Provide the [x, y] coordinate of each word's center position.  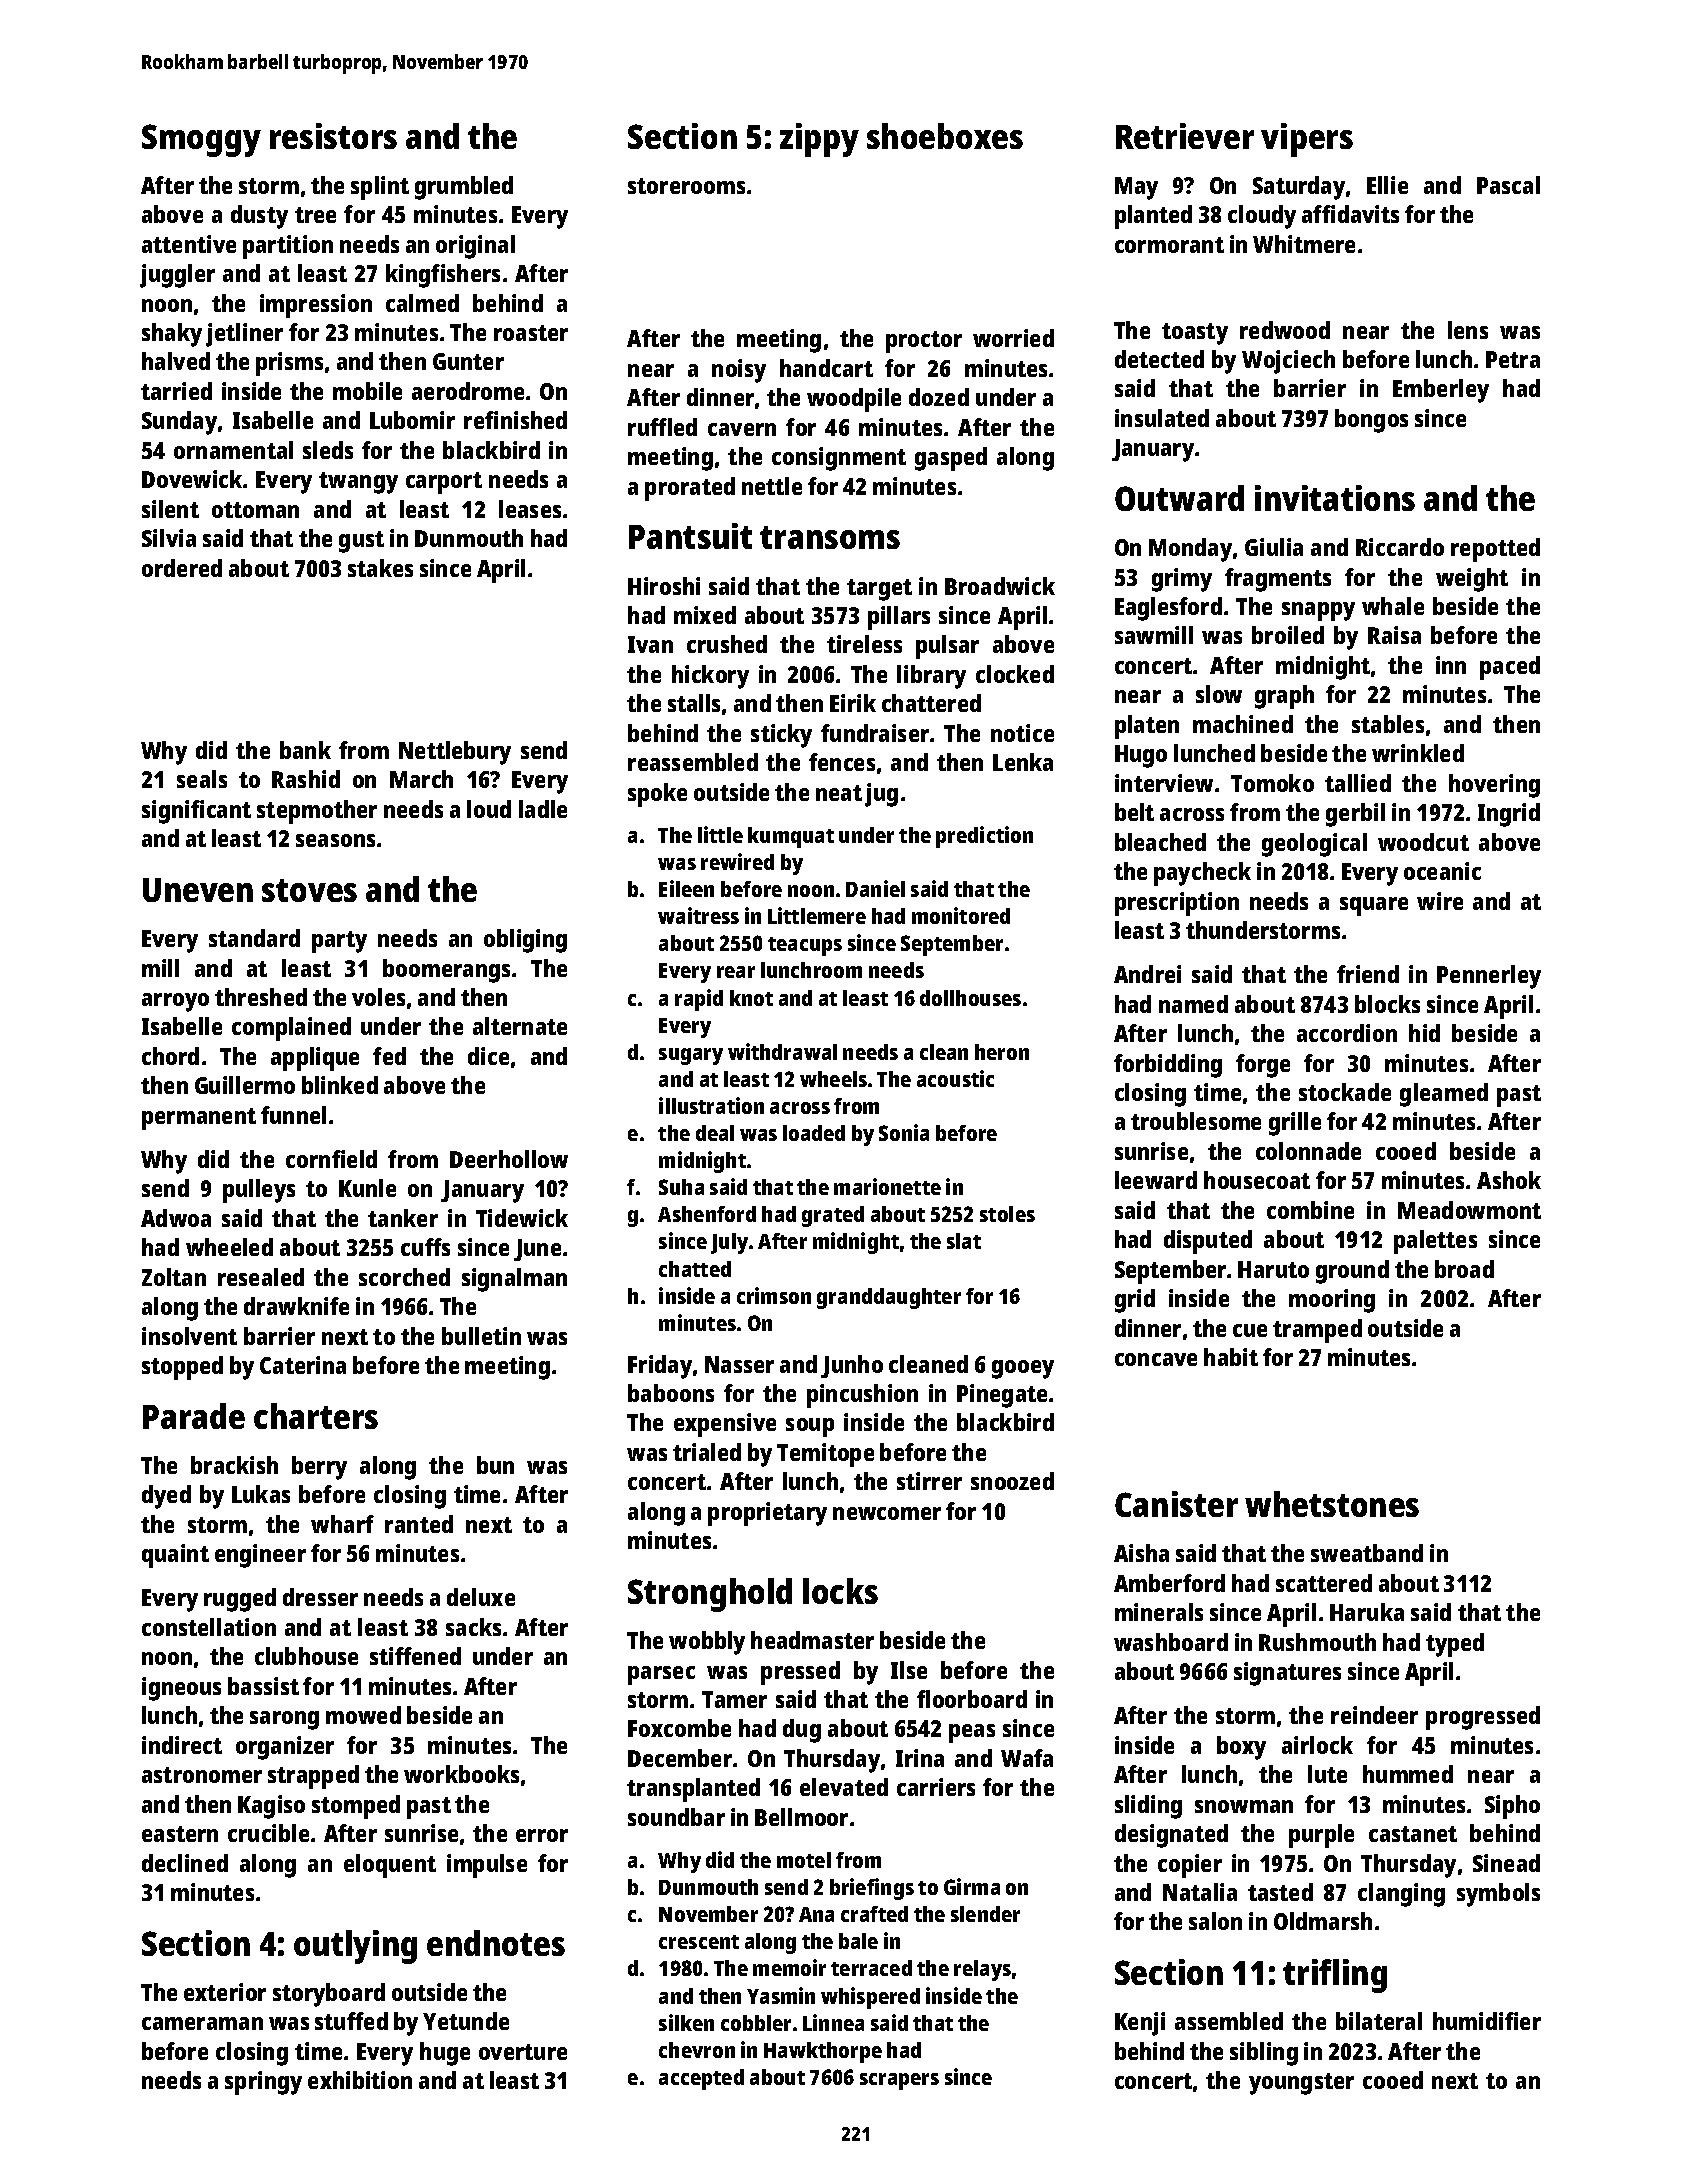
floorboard [972, 1699]
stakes [380, 568]
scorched [404, 1277]
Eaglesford [1168, 609]
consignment [839, 459]
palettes [1435, 1242]
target [879, 590]
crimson [774, 1295]
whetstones [1332, 1504]
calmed [422, 303]
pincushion [862, 1396]
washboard [1171, 1642]
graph [1284, 697]
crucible [268, 1833]
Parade [194, 1416]
